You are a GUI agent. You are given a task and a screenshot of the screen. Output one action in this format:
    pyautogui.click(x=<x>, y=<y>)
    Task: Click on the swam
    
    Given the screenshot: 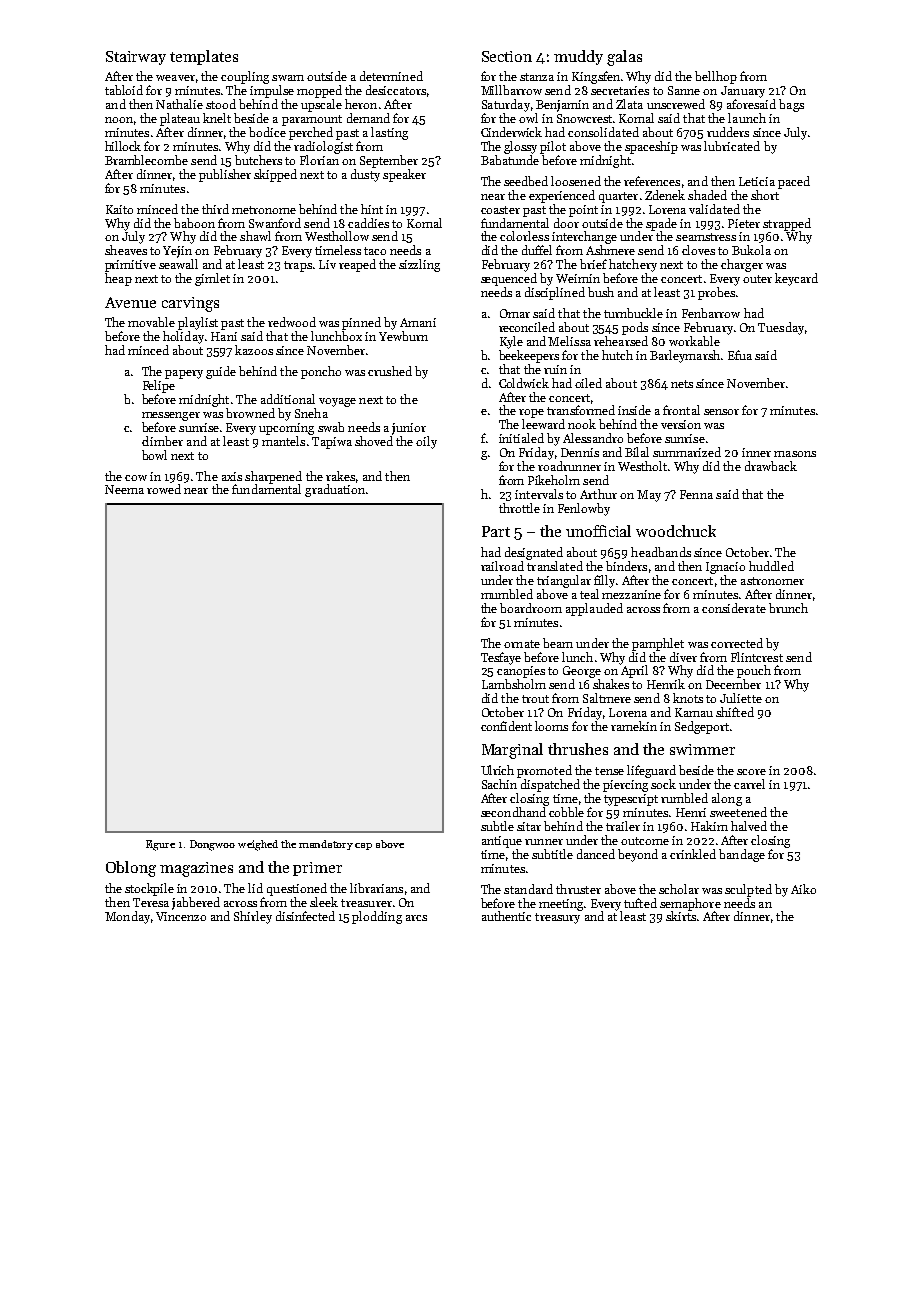 What is the action you would take?
    pyautogui.click(x=288, y=78)
